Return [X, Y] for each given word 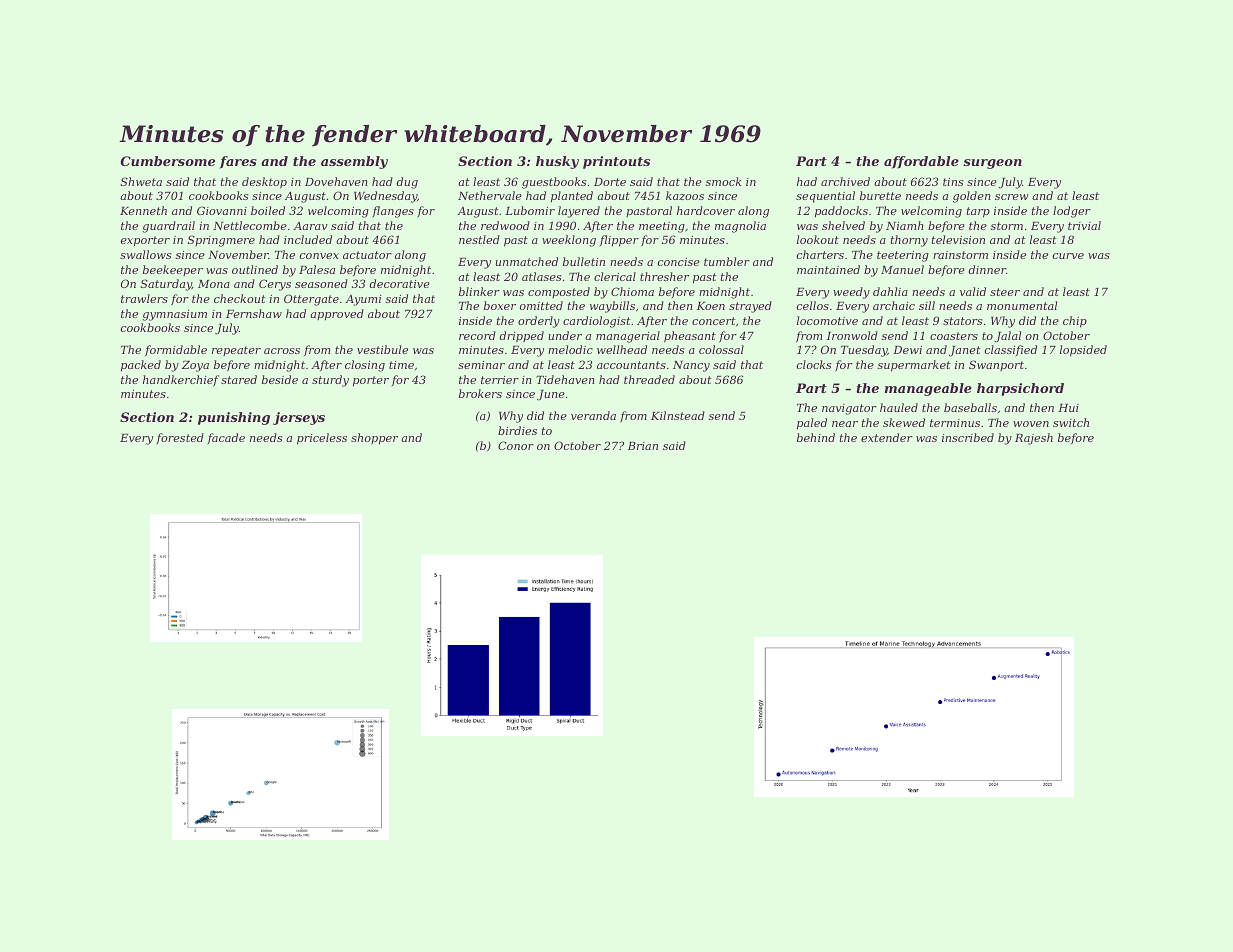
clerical [615, 276]
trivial [1084, 225]
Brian [643, 446]
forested [180, 439]
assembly [354, 162]
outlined [255, 269]
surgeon [992, 164]
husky [557, 162]
